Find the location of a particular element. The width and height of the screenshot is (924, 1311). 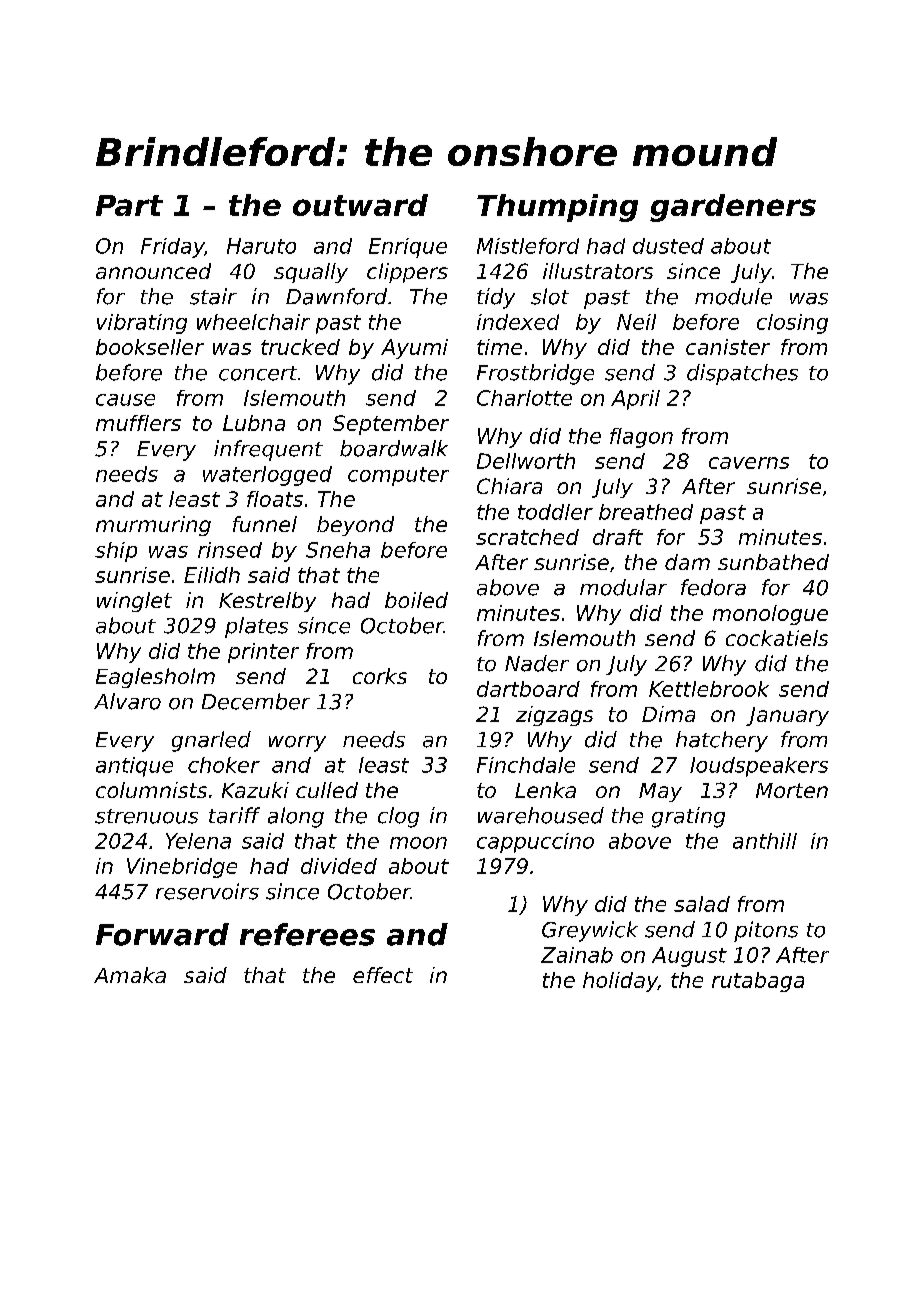

wheelchair is located at coordinates (253, 322).
